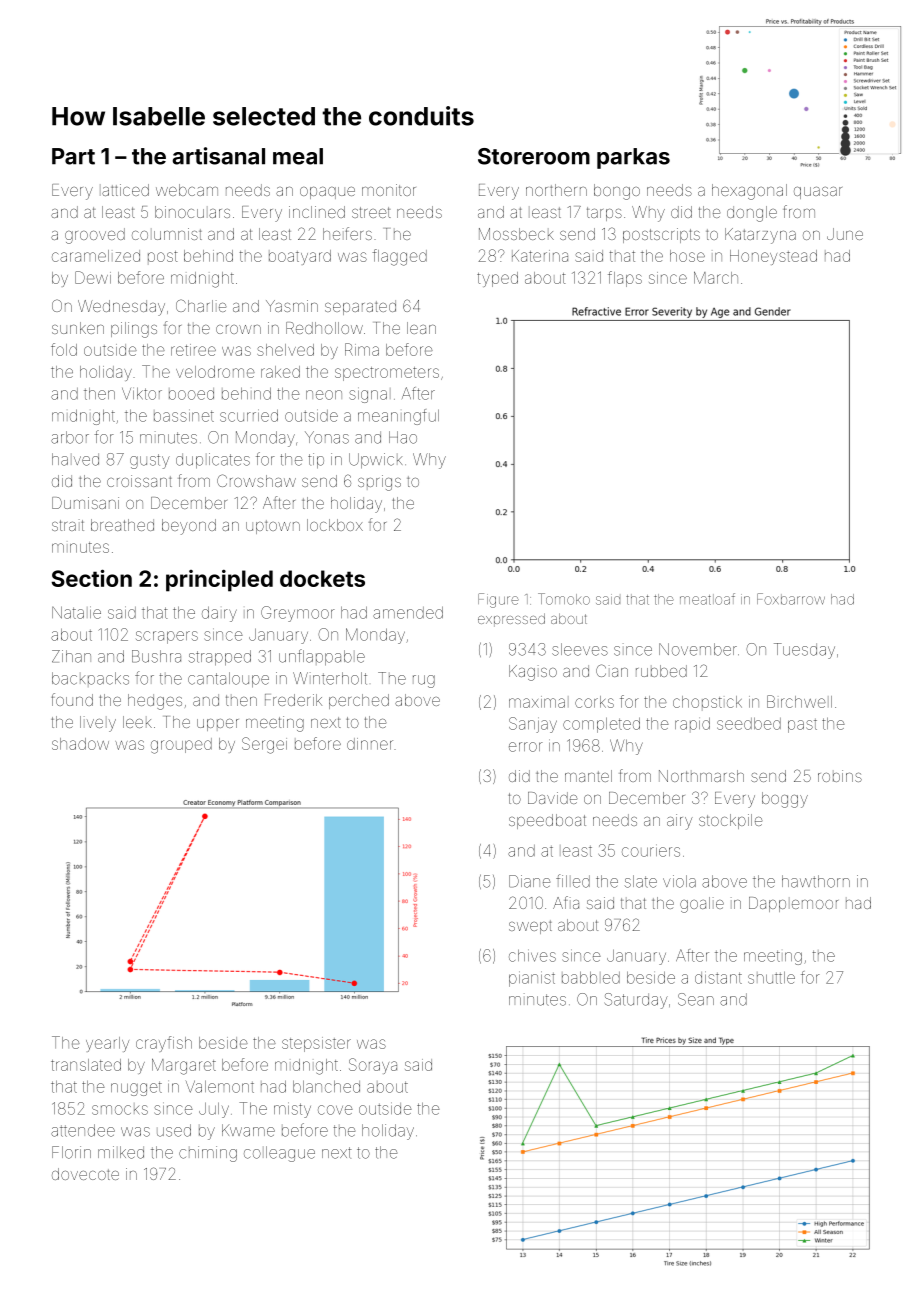 This image has width=924, height=1308. Describe the element at coordinates (273, 527) in the image. I see `uptown` at that location.
